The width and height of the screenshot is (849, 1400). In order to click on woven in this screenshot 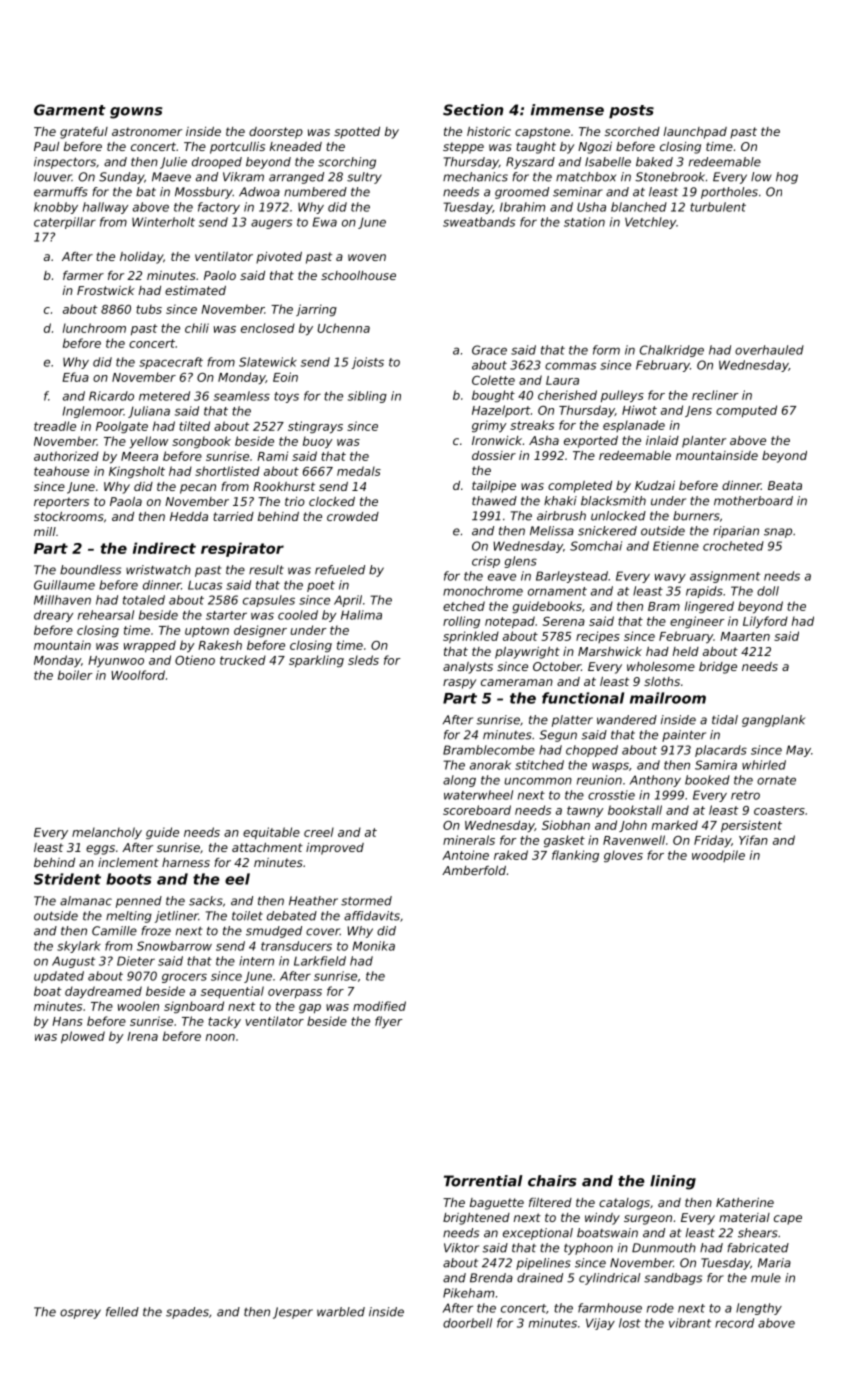, I will do `click(367, 257)`.
